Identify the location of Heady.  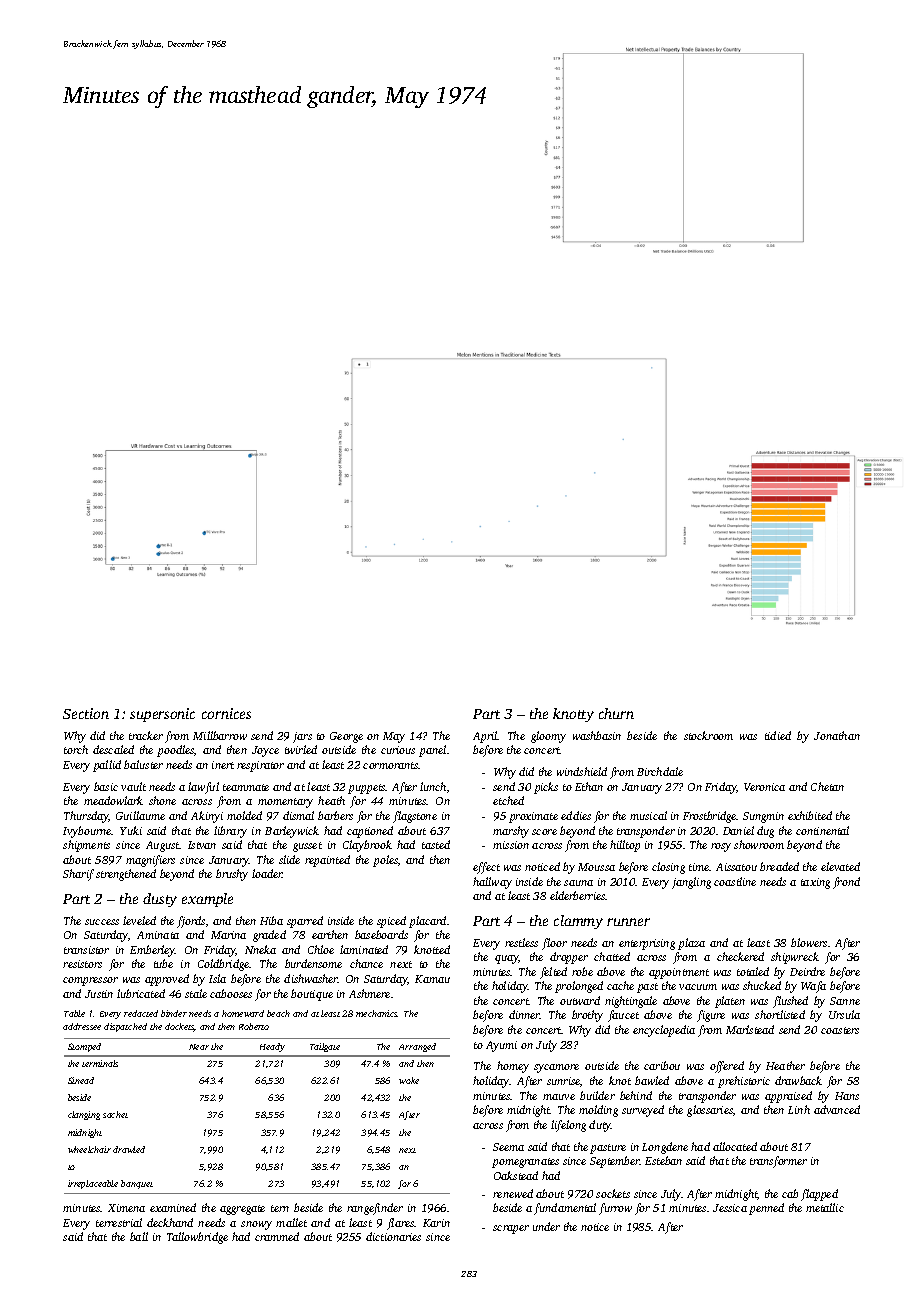
(272, 1047).
